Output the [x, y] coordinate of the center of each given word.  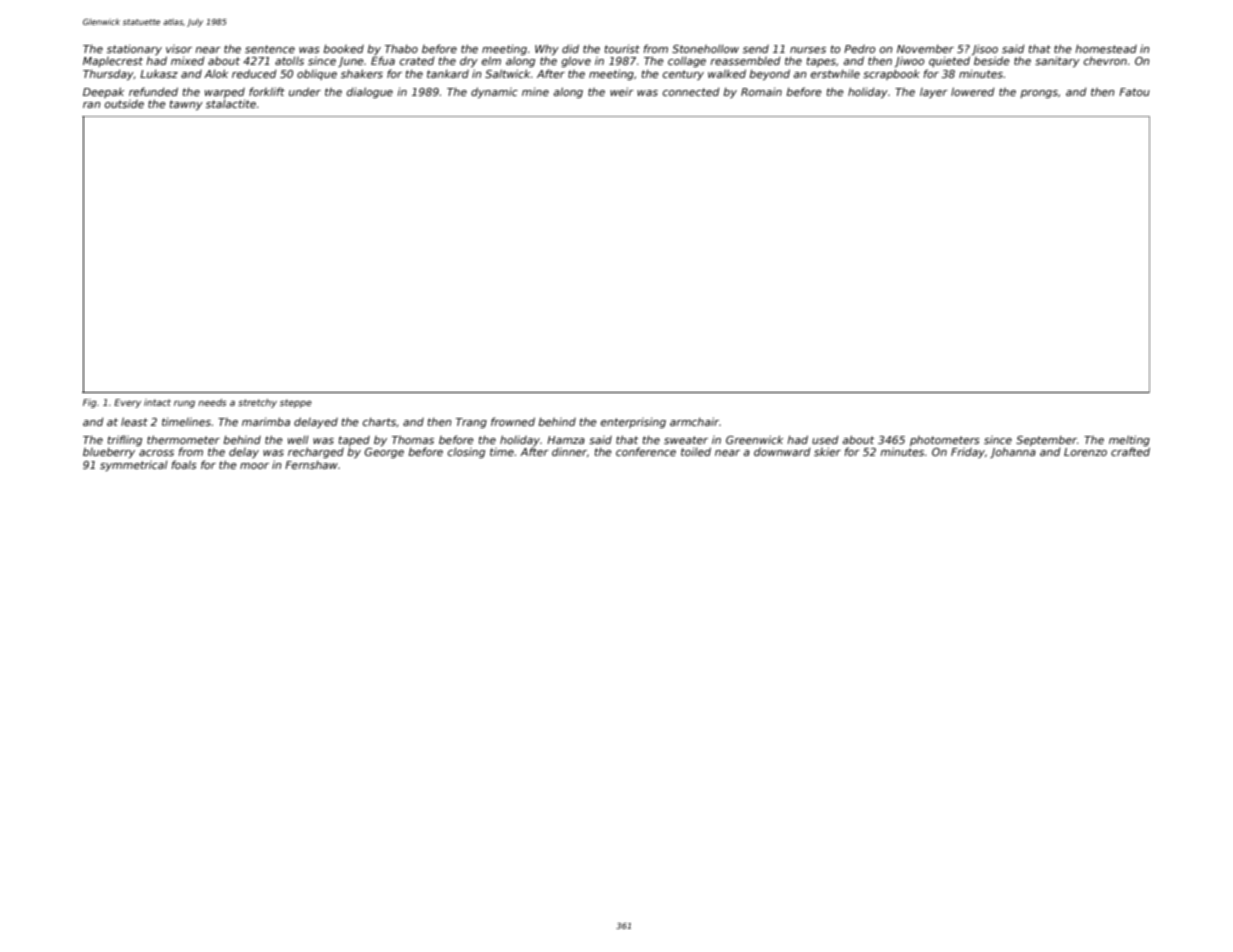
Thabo [401, 48]
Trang [471, 423]
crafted [1130, 451]
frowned [513, 421]
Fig [89, 403]
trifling [124, 440]
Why [547, 49]
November [925, 48]
